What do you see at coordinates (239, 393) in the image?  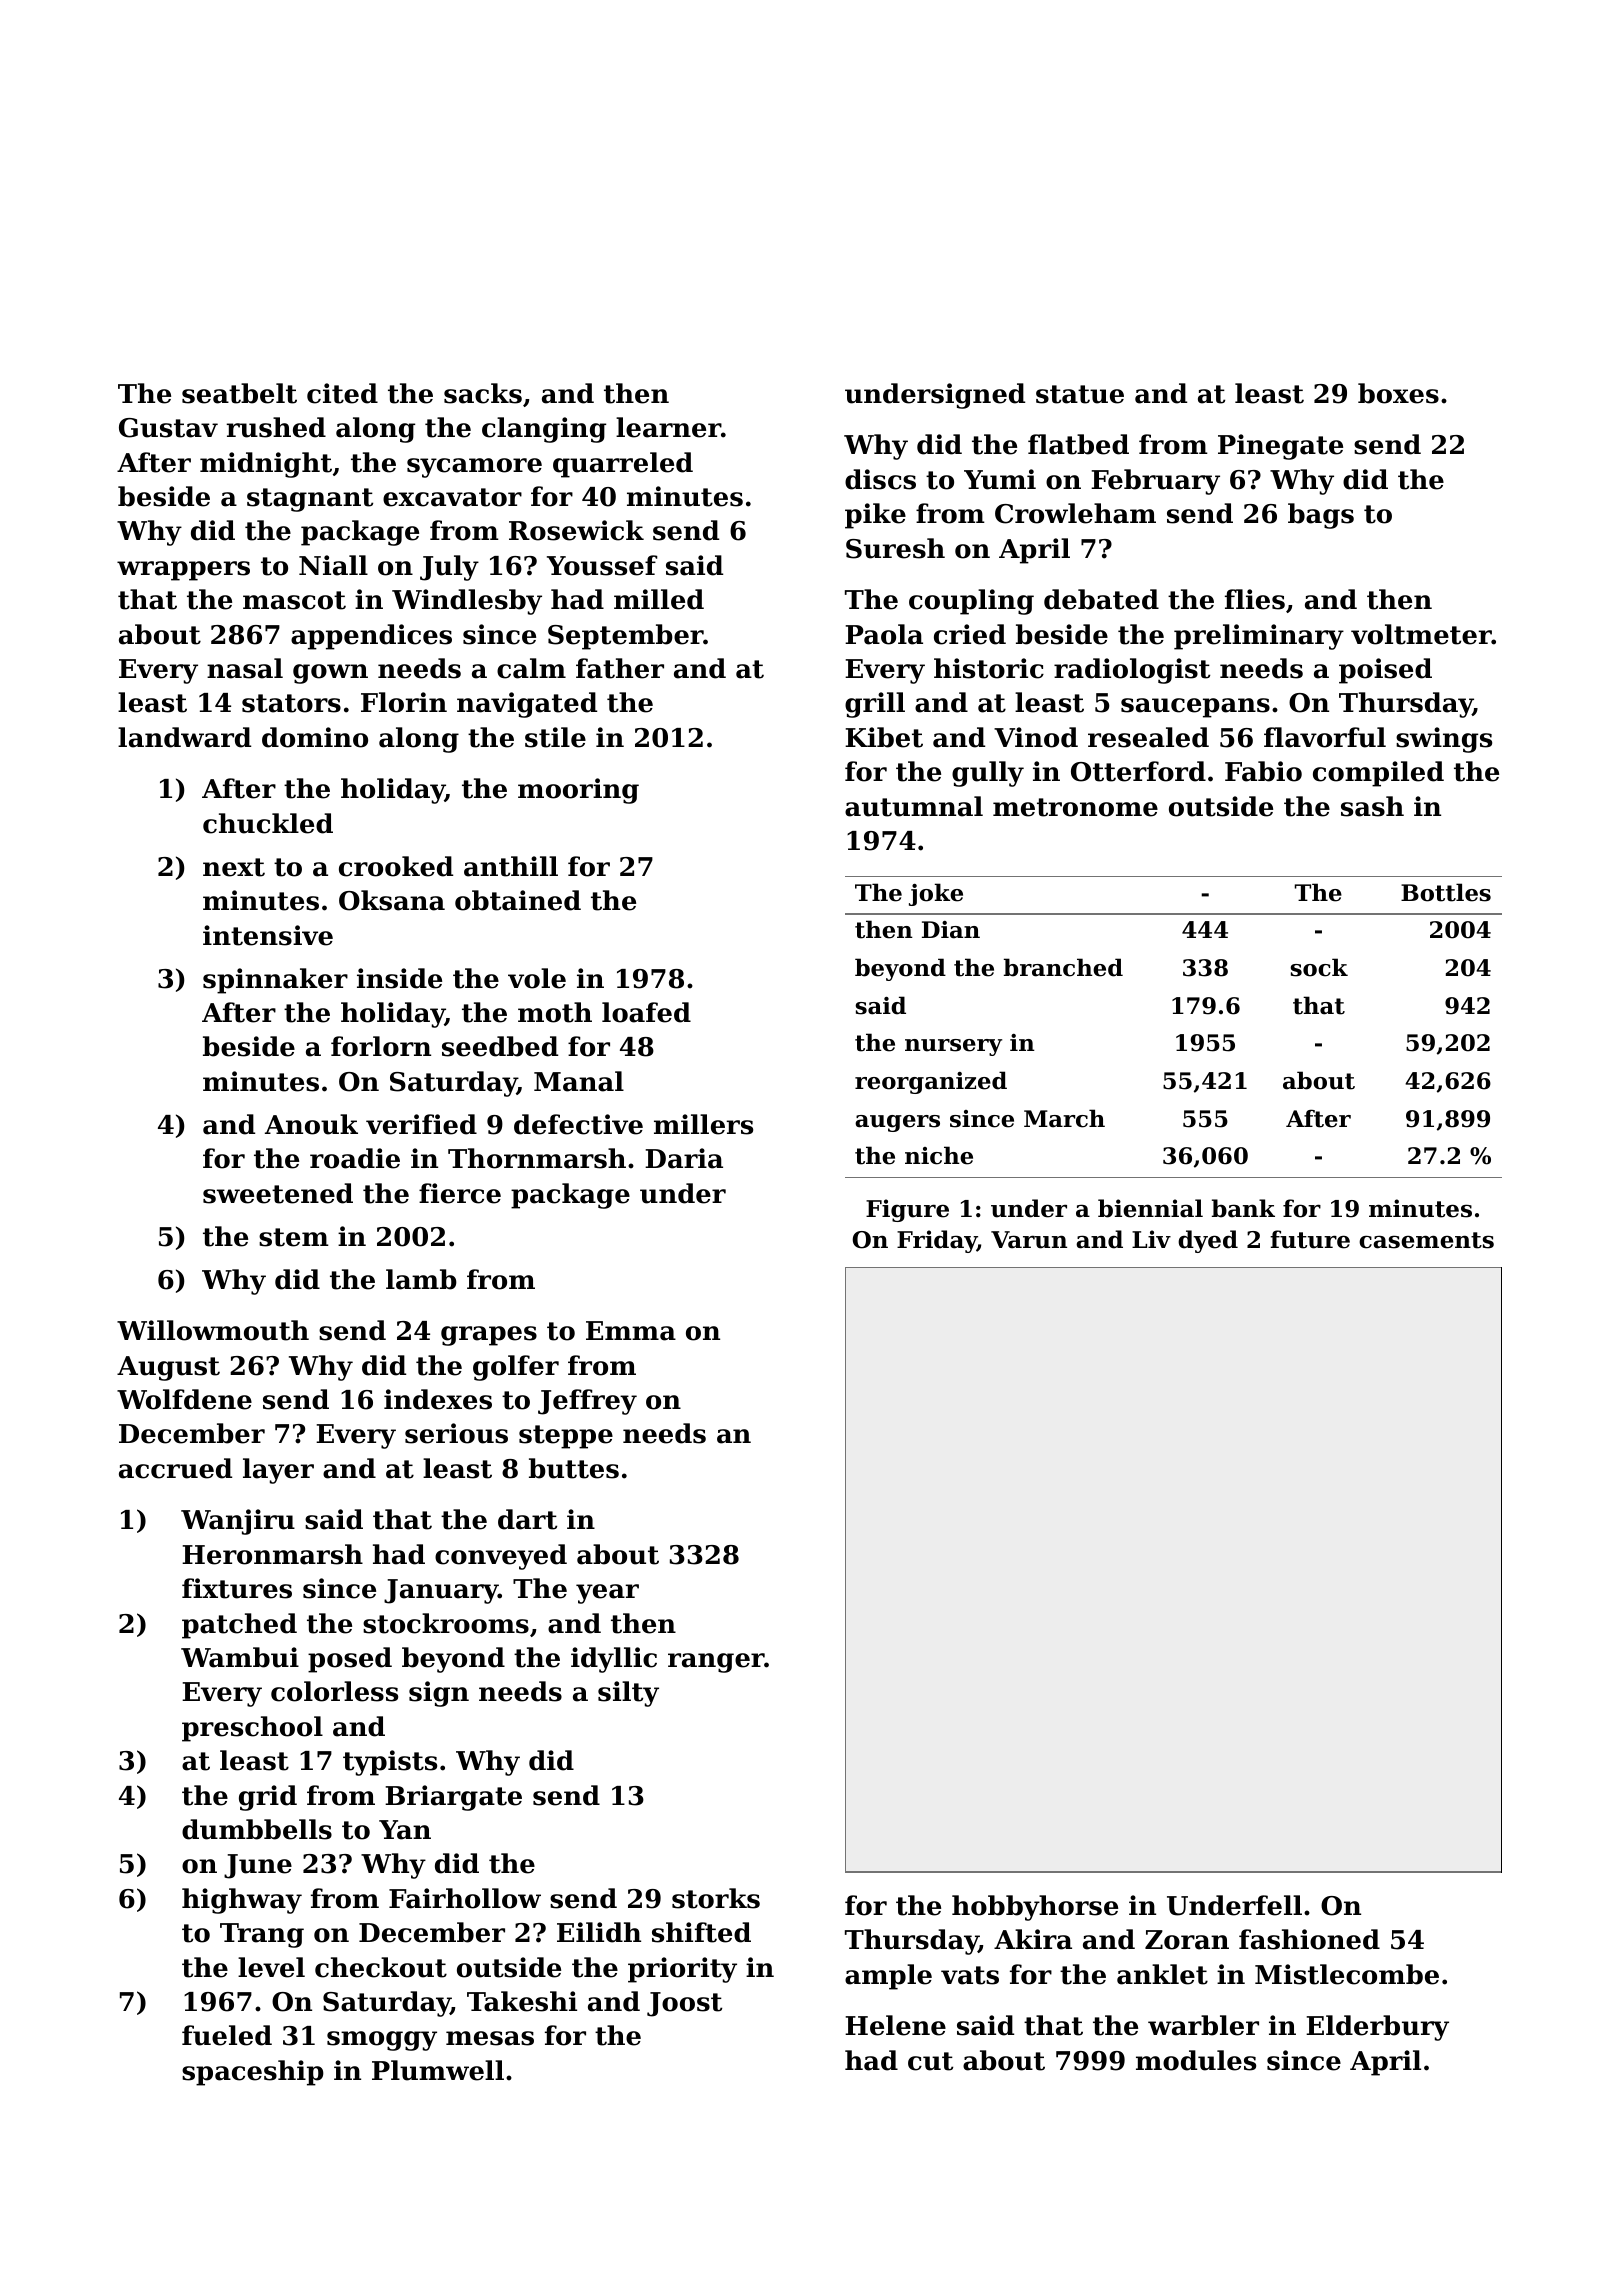 I see `seatbelt` at bounding box center [239, 393].
